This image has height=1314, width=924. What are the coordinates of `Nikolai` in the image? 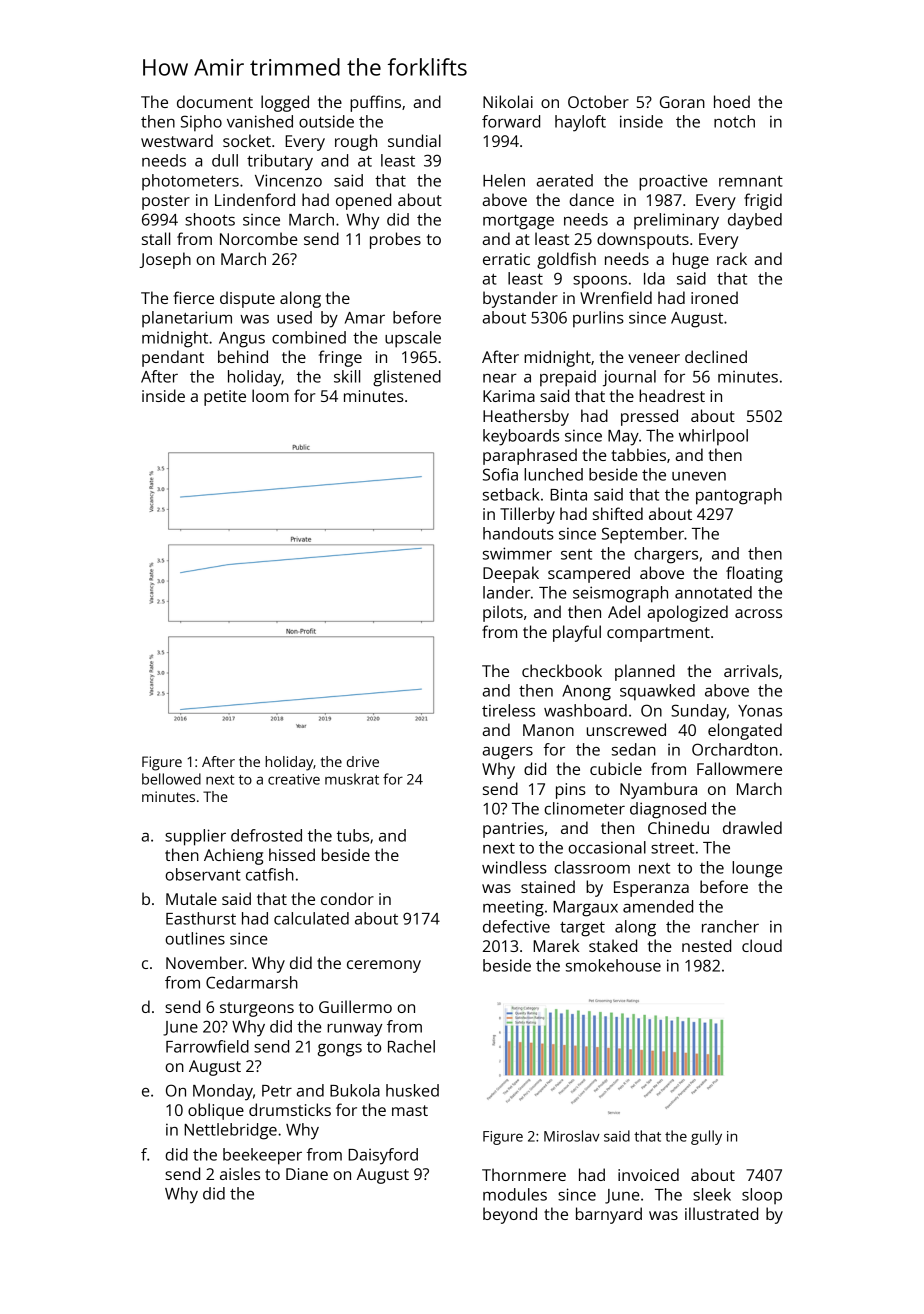 It's located at (508, 101).
